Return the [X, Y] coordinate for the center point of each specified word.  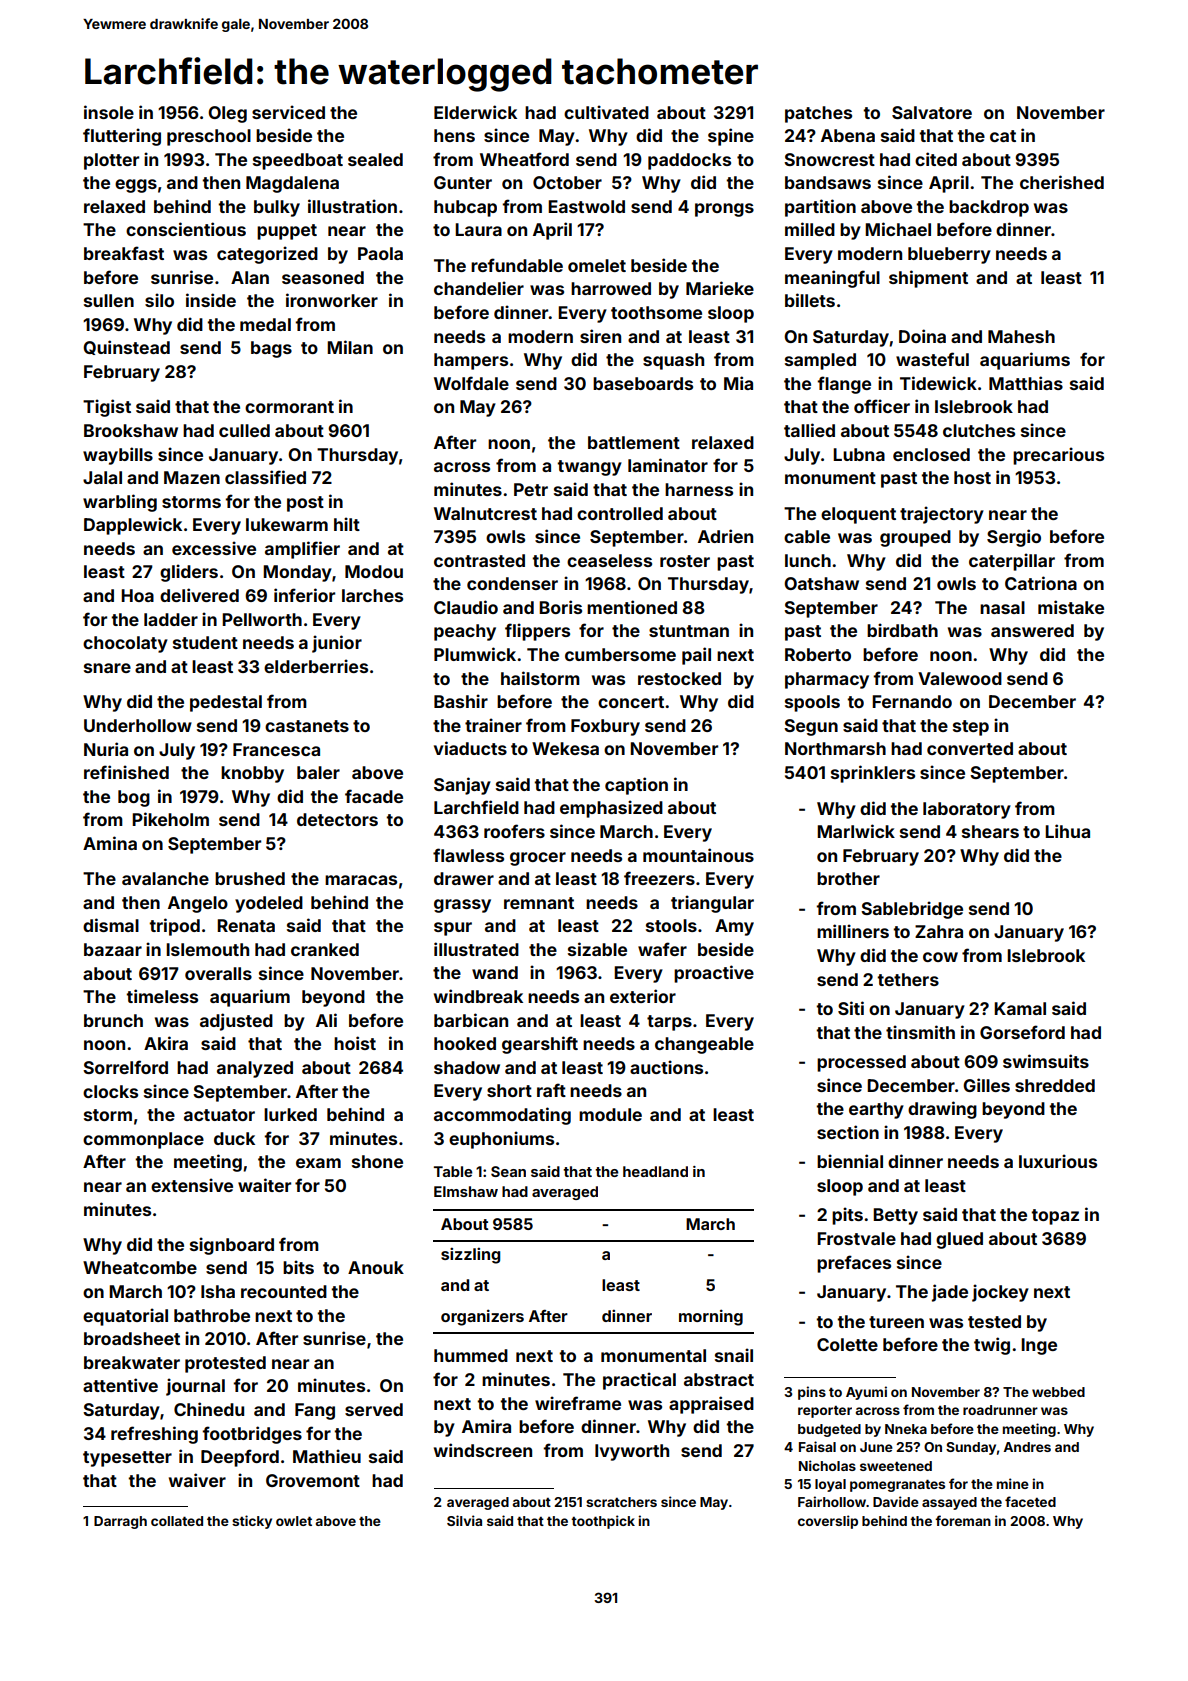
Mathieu [327, 1456]
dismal [111, 925]
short [509, 1090]
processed [861, 1063]
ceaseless [609, 560]
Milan [350, 347]
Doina [922, 336]
